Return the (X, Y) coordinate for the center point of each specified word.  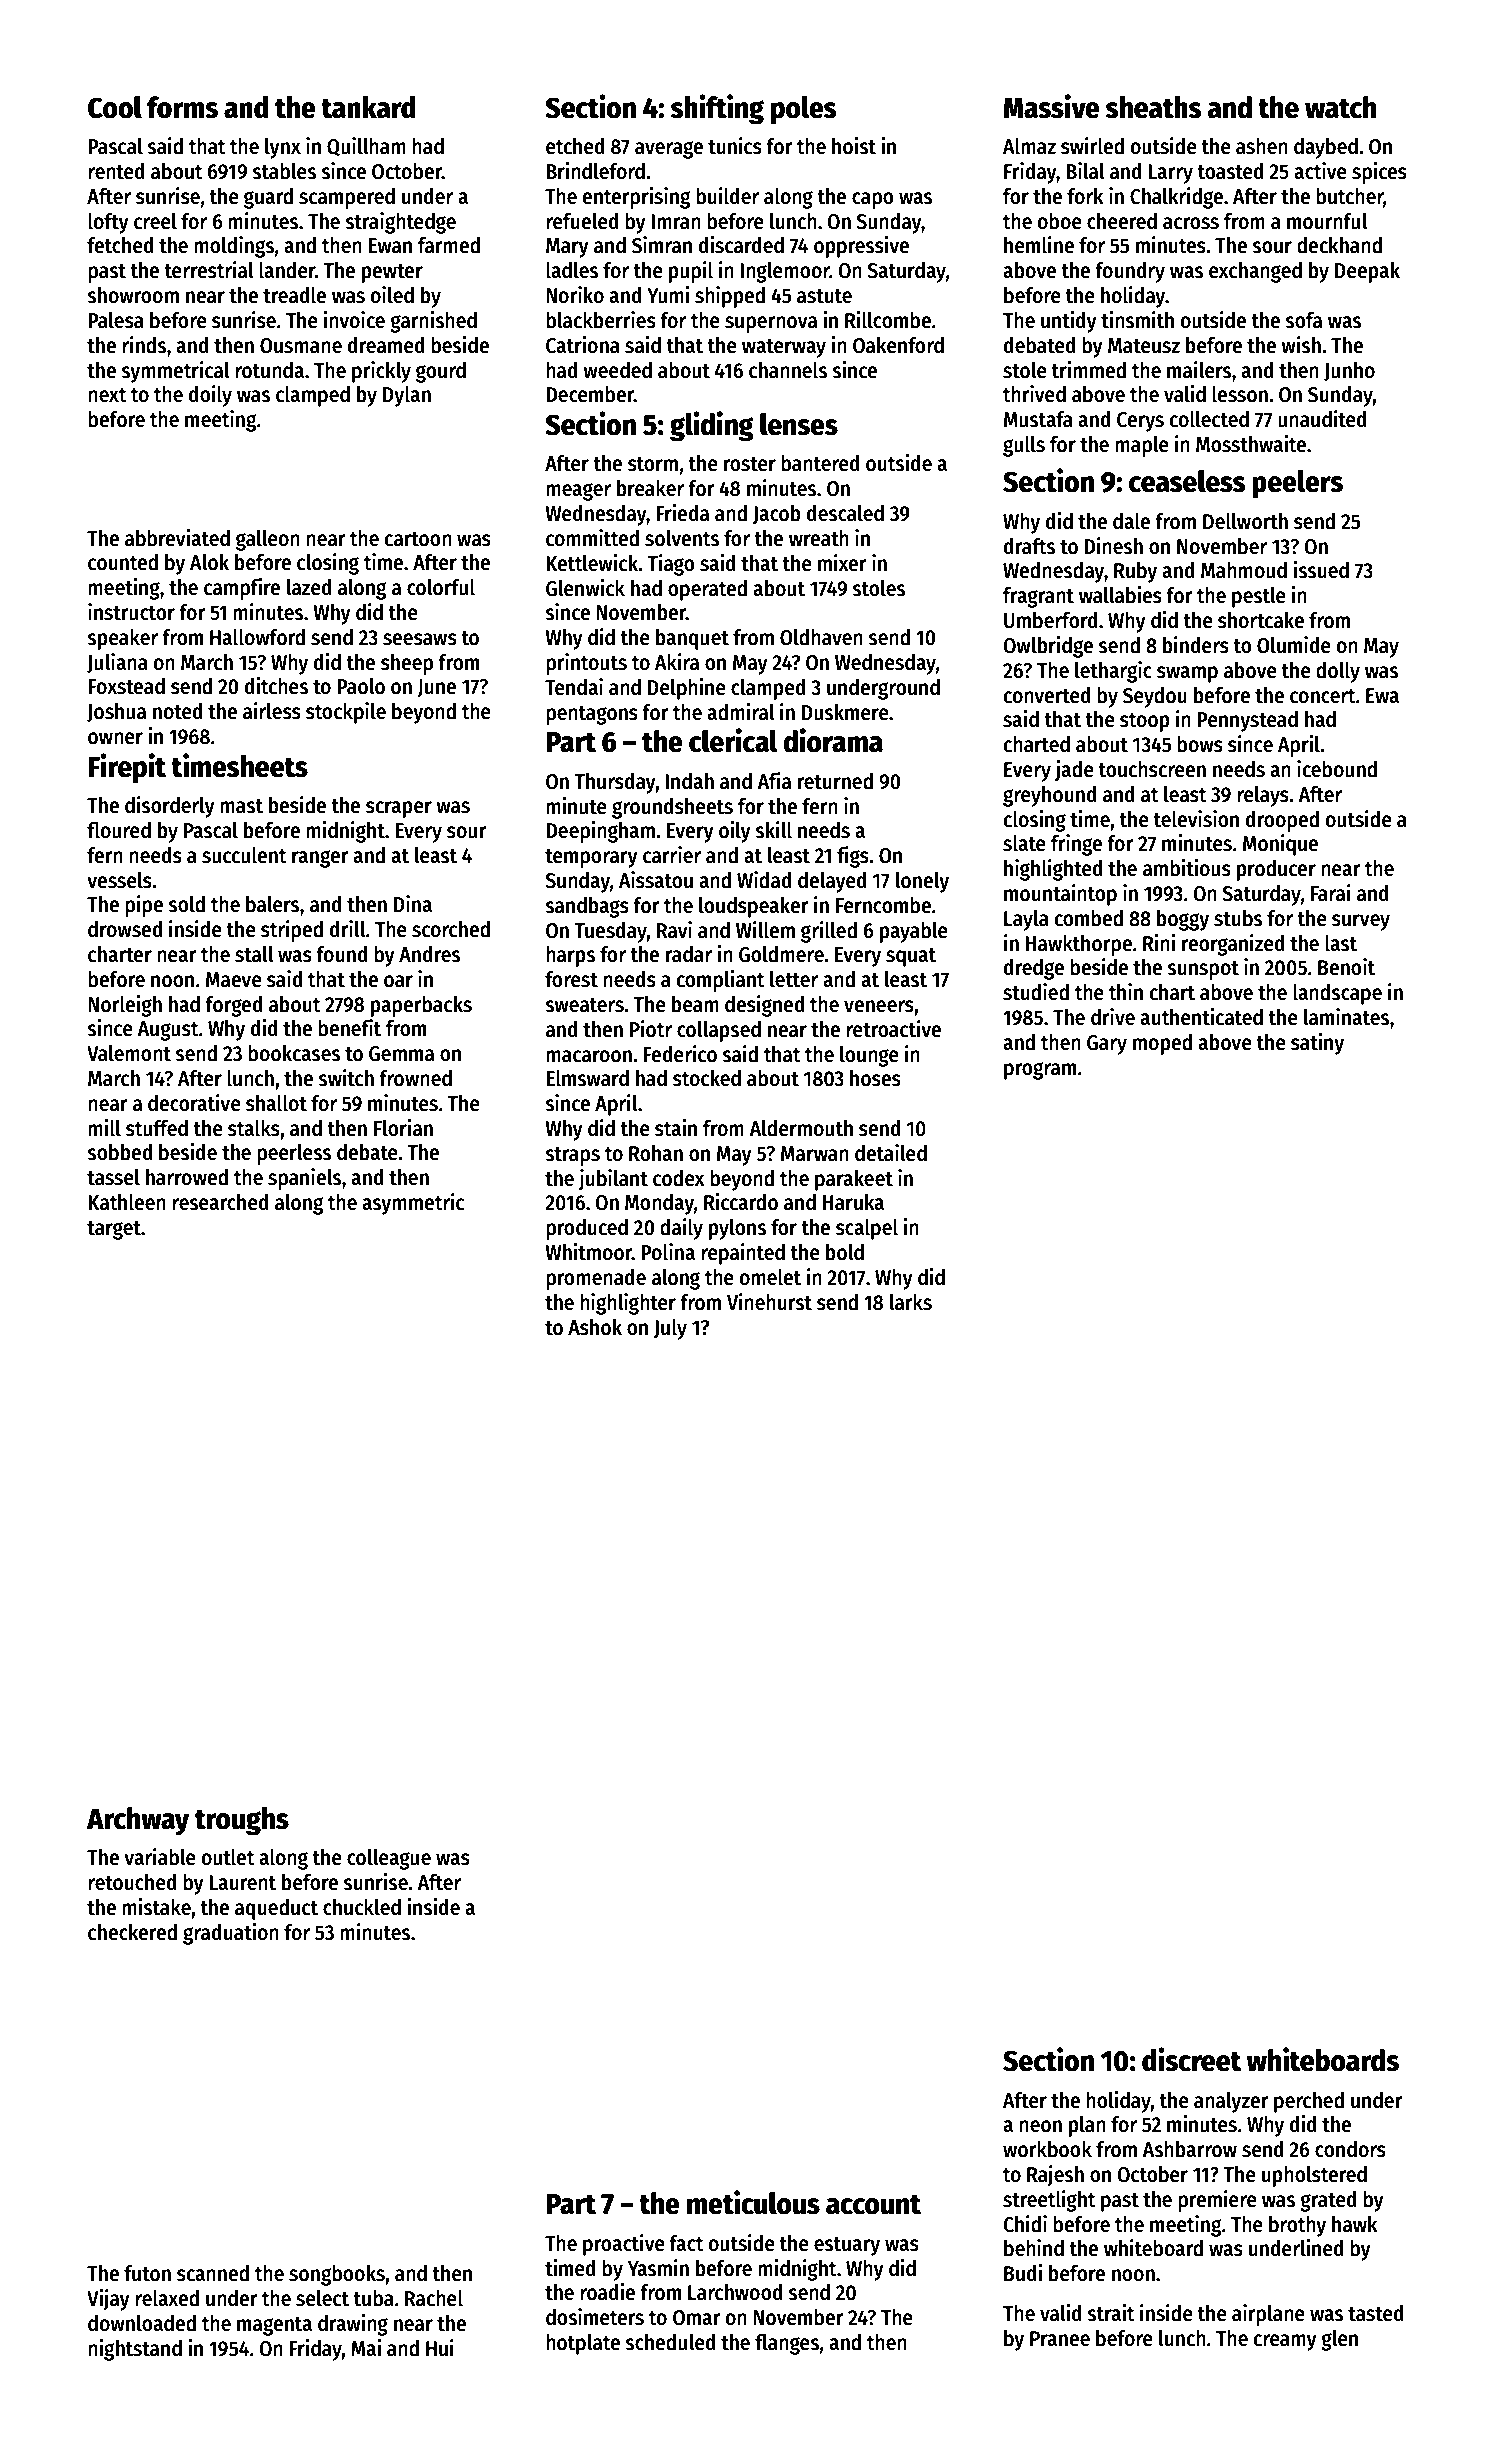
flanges (787, 2344)
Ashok (595, 1327)
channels (788, 370)
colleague (389, 1859)
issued (1321, 570)
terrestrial (208, 270)
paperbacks (421, 1006)
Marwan (815, 1154)
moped (1162, 1044)
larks (911, 1302)
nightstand (135, 2350)
